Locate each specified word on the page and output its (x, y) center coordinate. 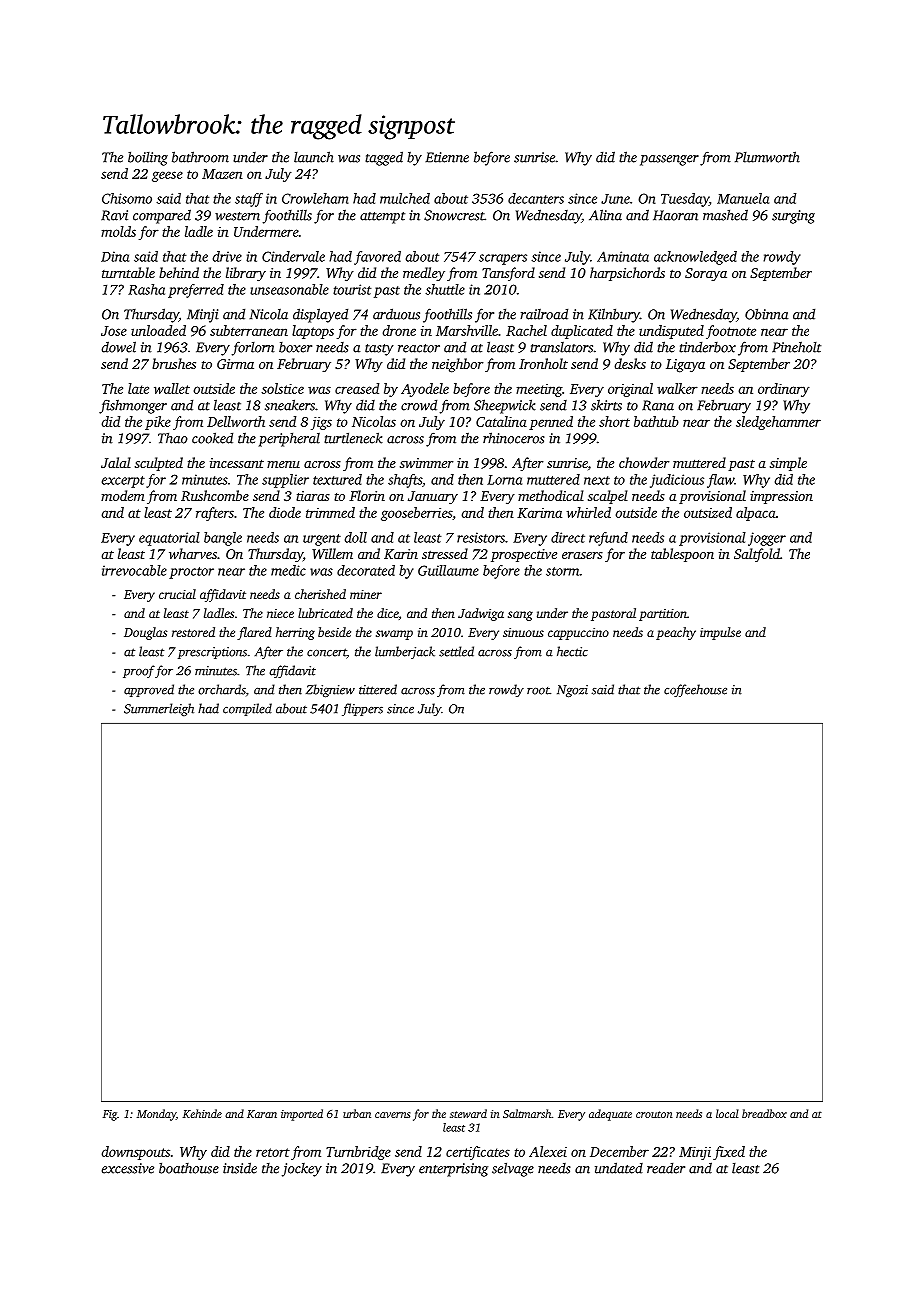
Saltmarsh (527, 1113)
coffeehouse (695, 690)
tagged (384, 158)
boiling (148, 158)
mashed (725, 215)
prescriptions (212, 653)
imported (302, 1115)
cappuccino (578, 634)
